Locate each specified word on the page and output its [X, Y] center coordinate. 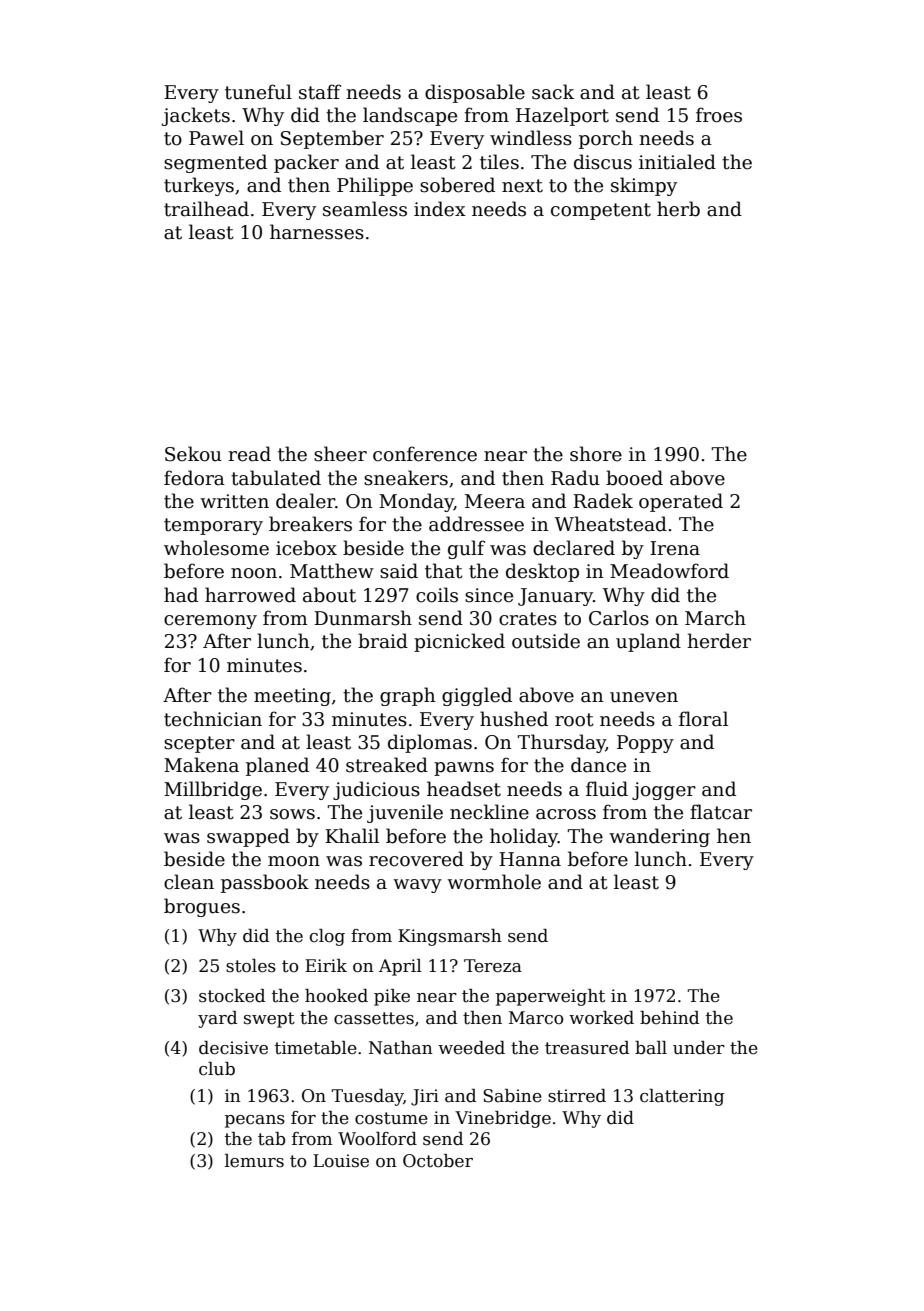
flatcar [721, 812]
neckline [489, 812]
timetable [316, 1048]
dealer [305, 501]
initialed [677, 162]
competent [601, 211]
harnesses [317, 232]
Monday [416, 502]
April [400, 967]
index [440, 209]
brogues [202, 907]
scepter [199, 744]
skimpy [644, 186]
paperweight [550, 997]
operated [681, 502]
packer [306, 163]
